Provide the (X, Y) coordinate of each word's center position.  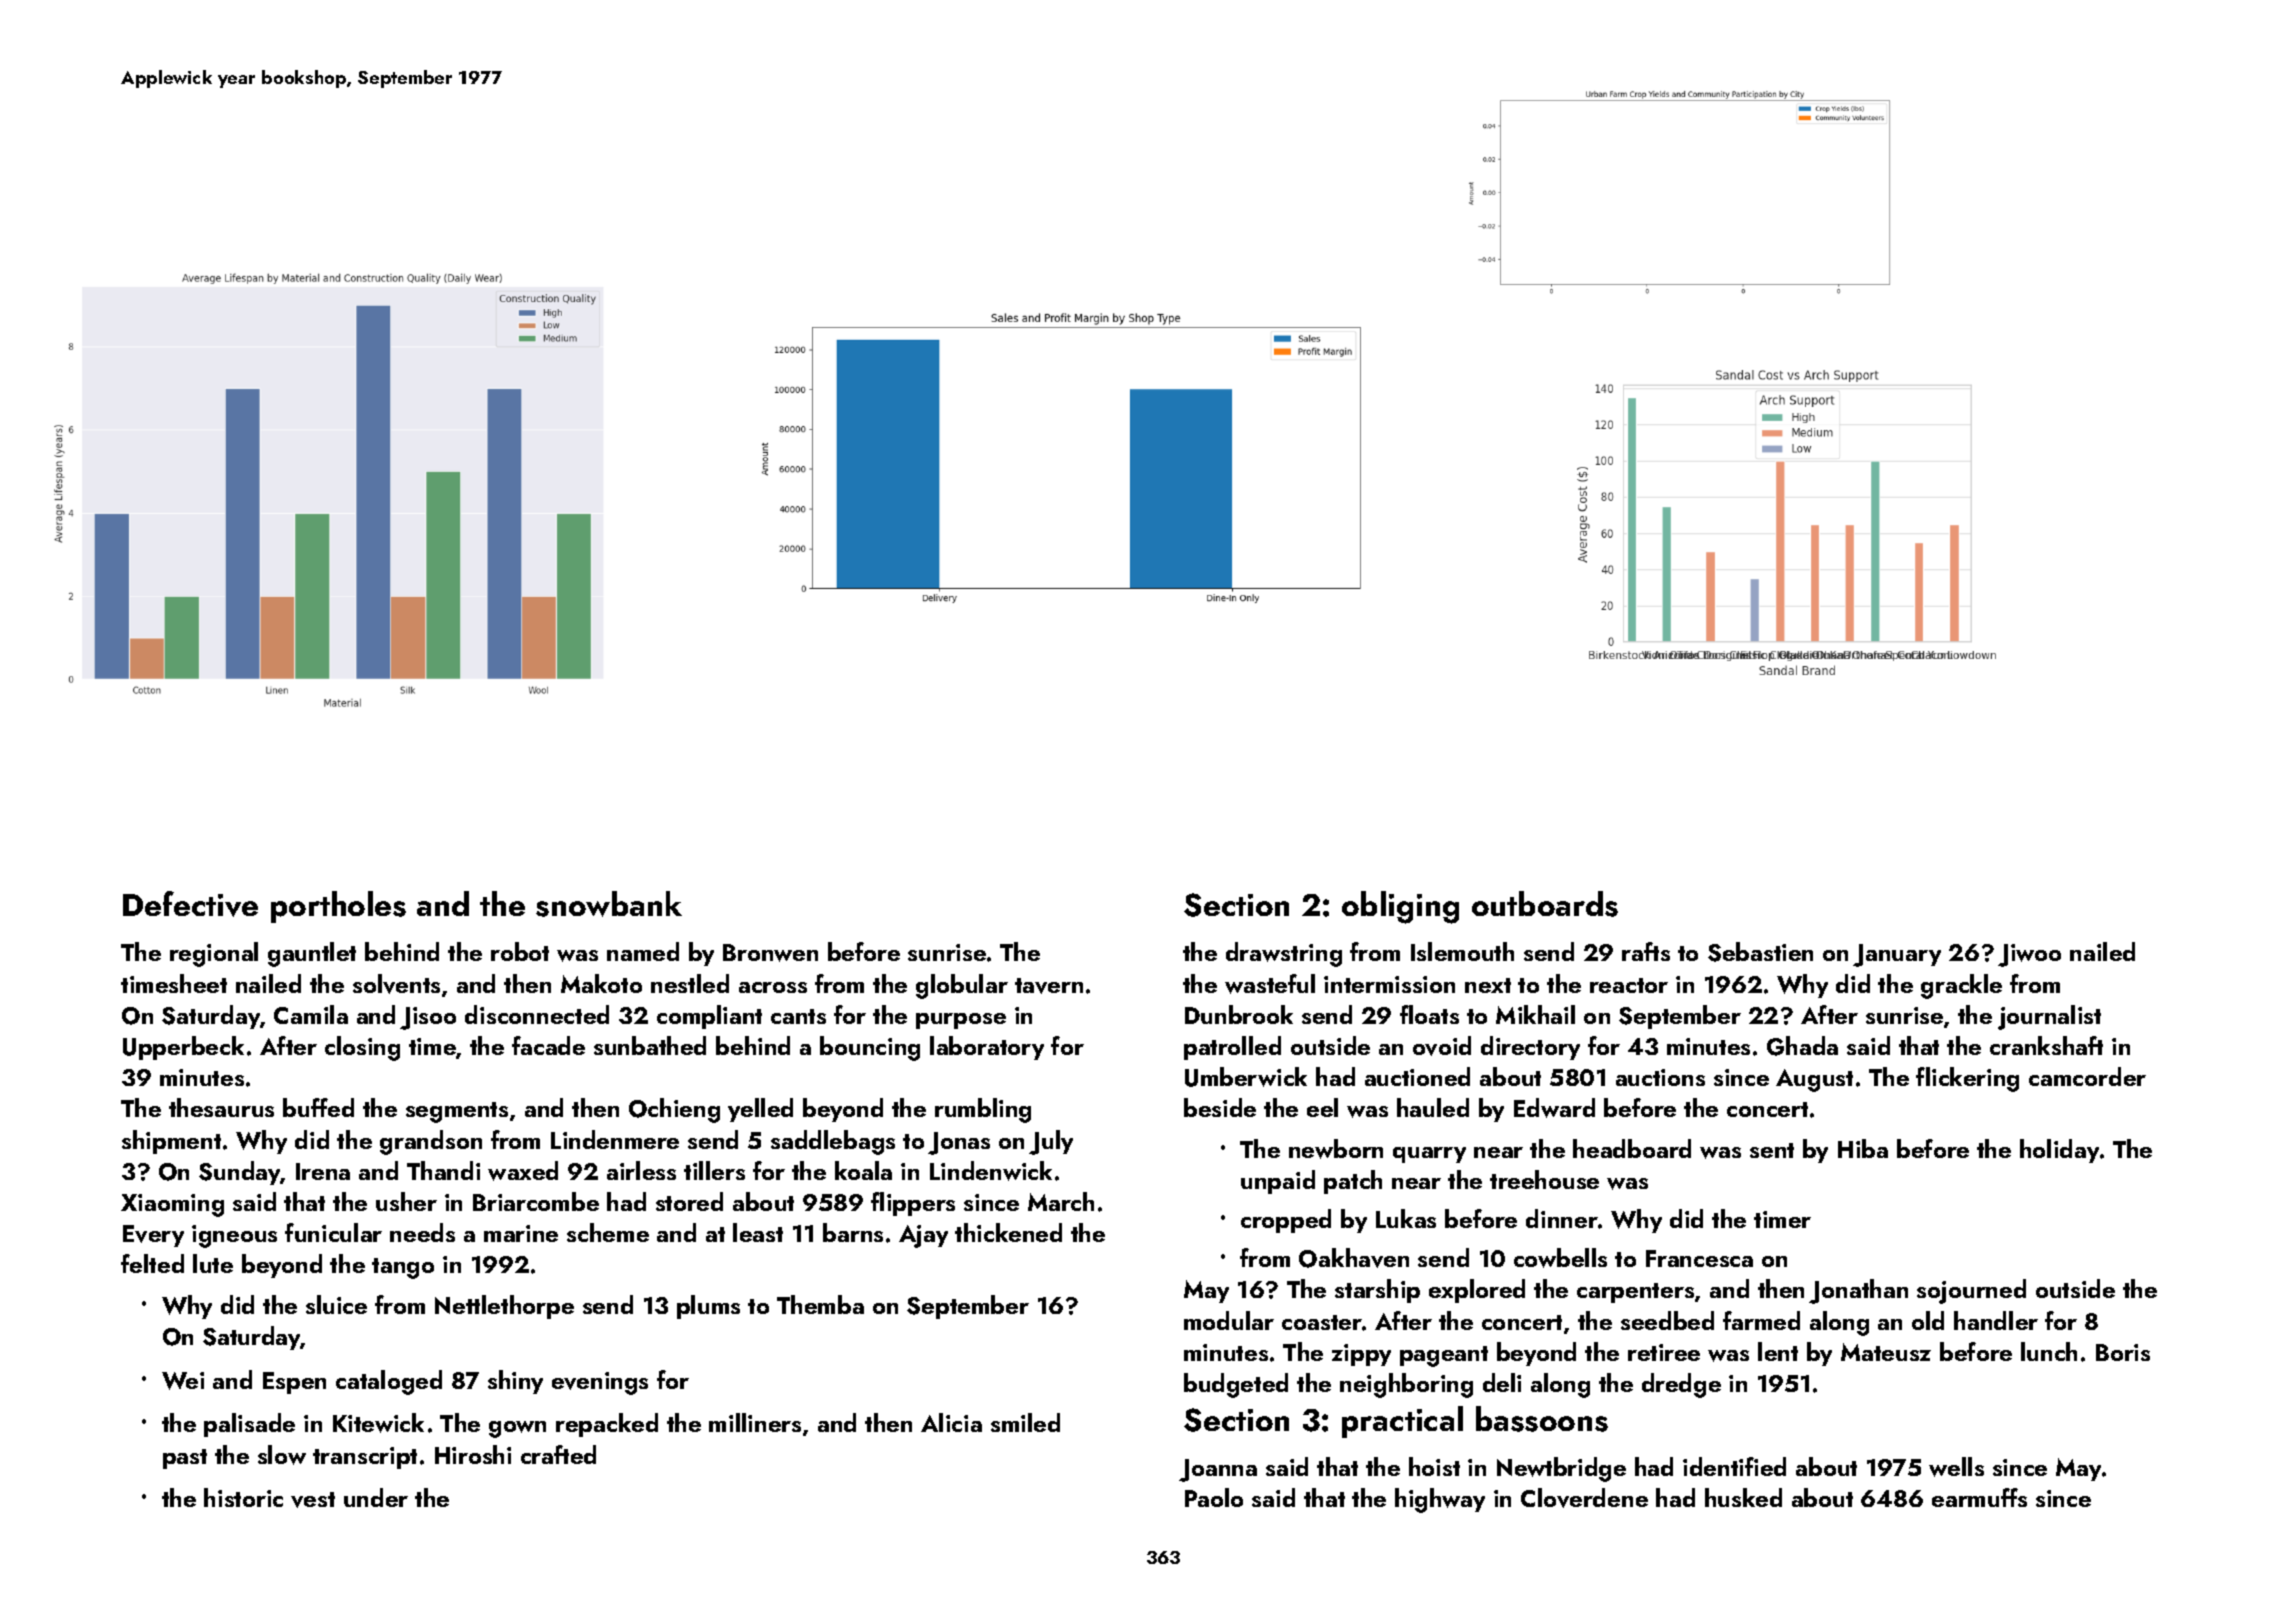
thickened (1008, 1232)
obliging (1400, 907)
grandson (431, 1142)
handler (1996, 1320)
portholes (338, 907)
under (376, 1497)
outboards (1545, 904)
